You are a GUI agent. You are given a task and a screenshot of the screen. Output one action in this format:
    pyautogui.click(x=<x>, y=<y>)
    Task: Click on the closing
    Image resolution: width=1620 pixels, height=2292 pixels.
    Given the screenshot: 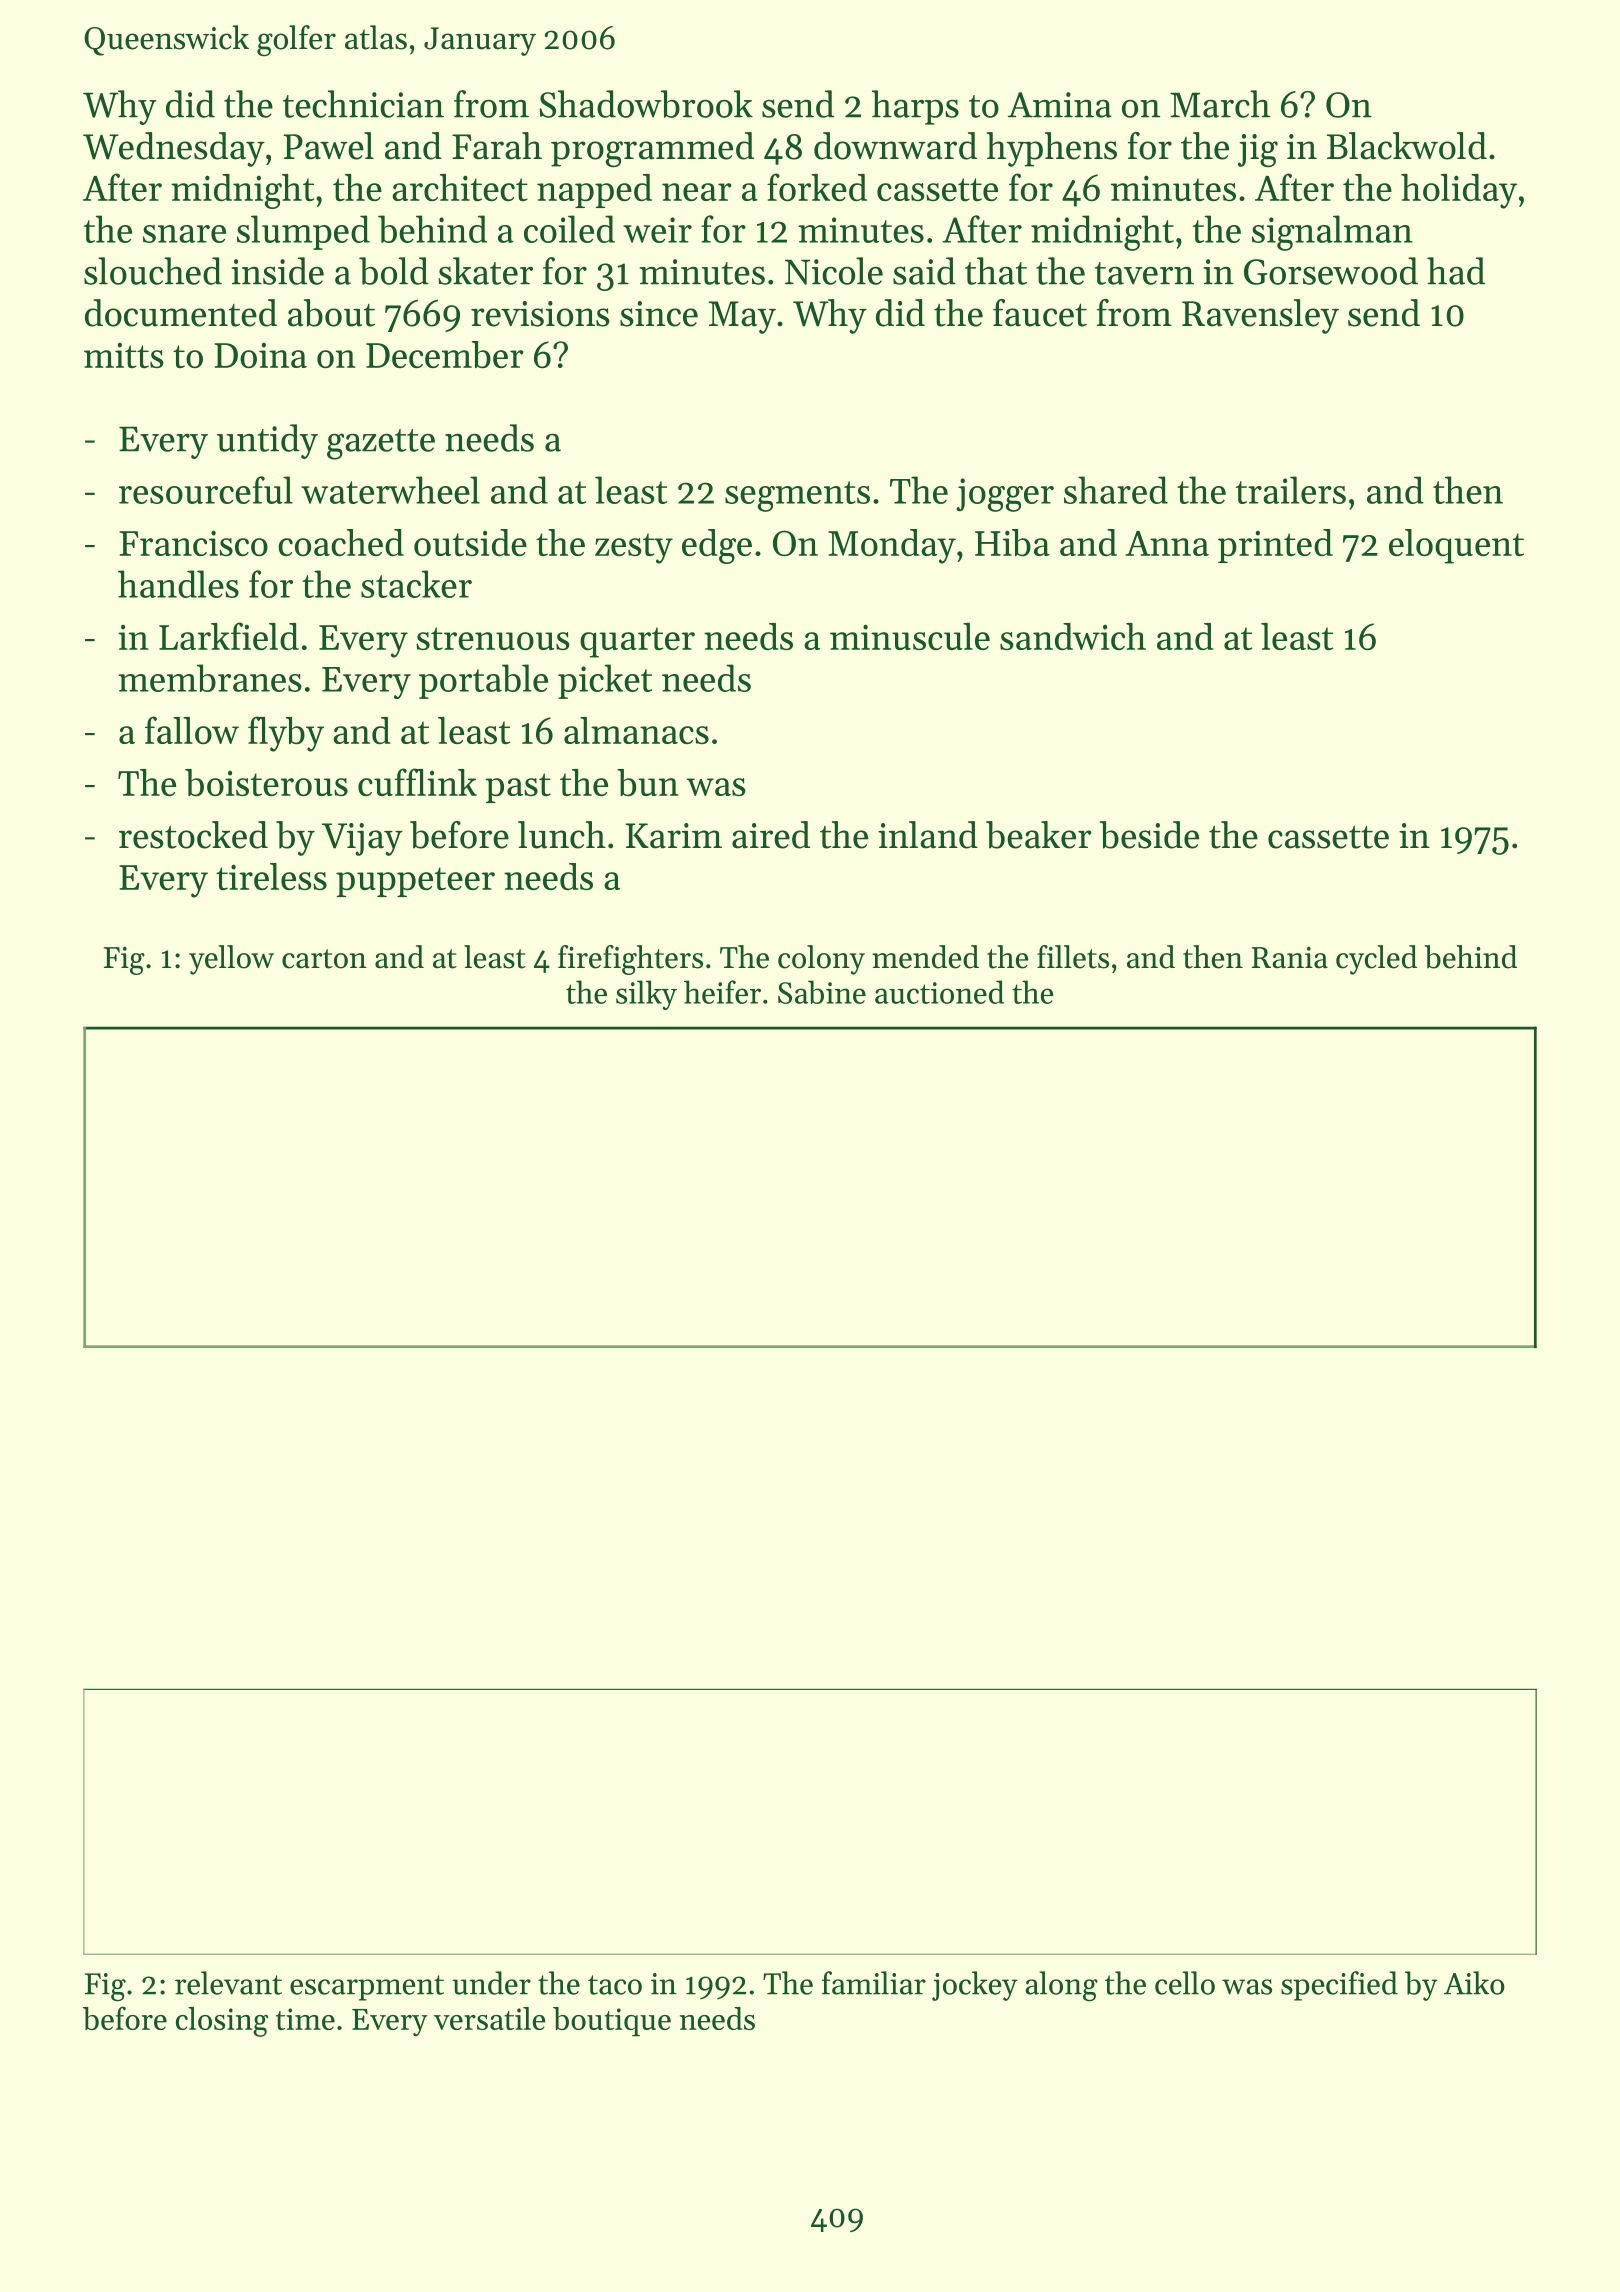 What is the action you would take?
    pyautogui.click(x=222, y=2022)
